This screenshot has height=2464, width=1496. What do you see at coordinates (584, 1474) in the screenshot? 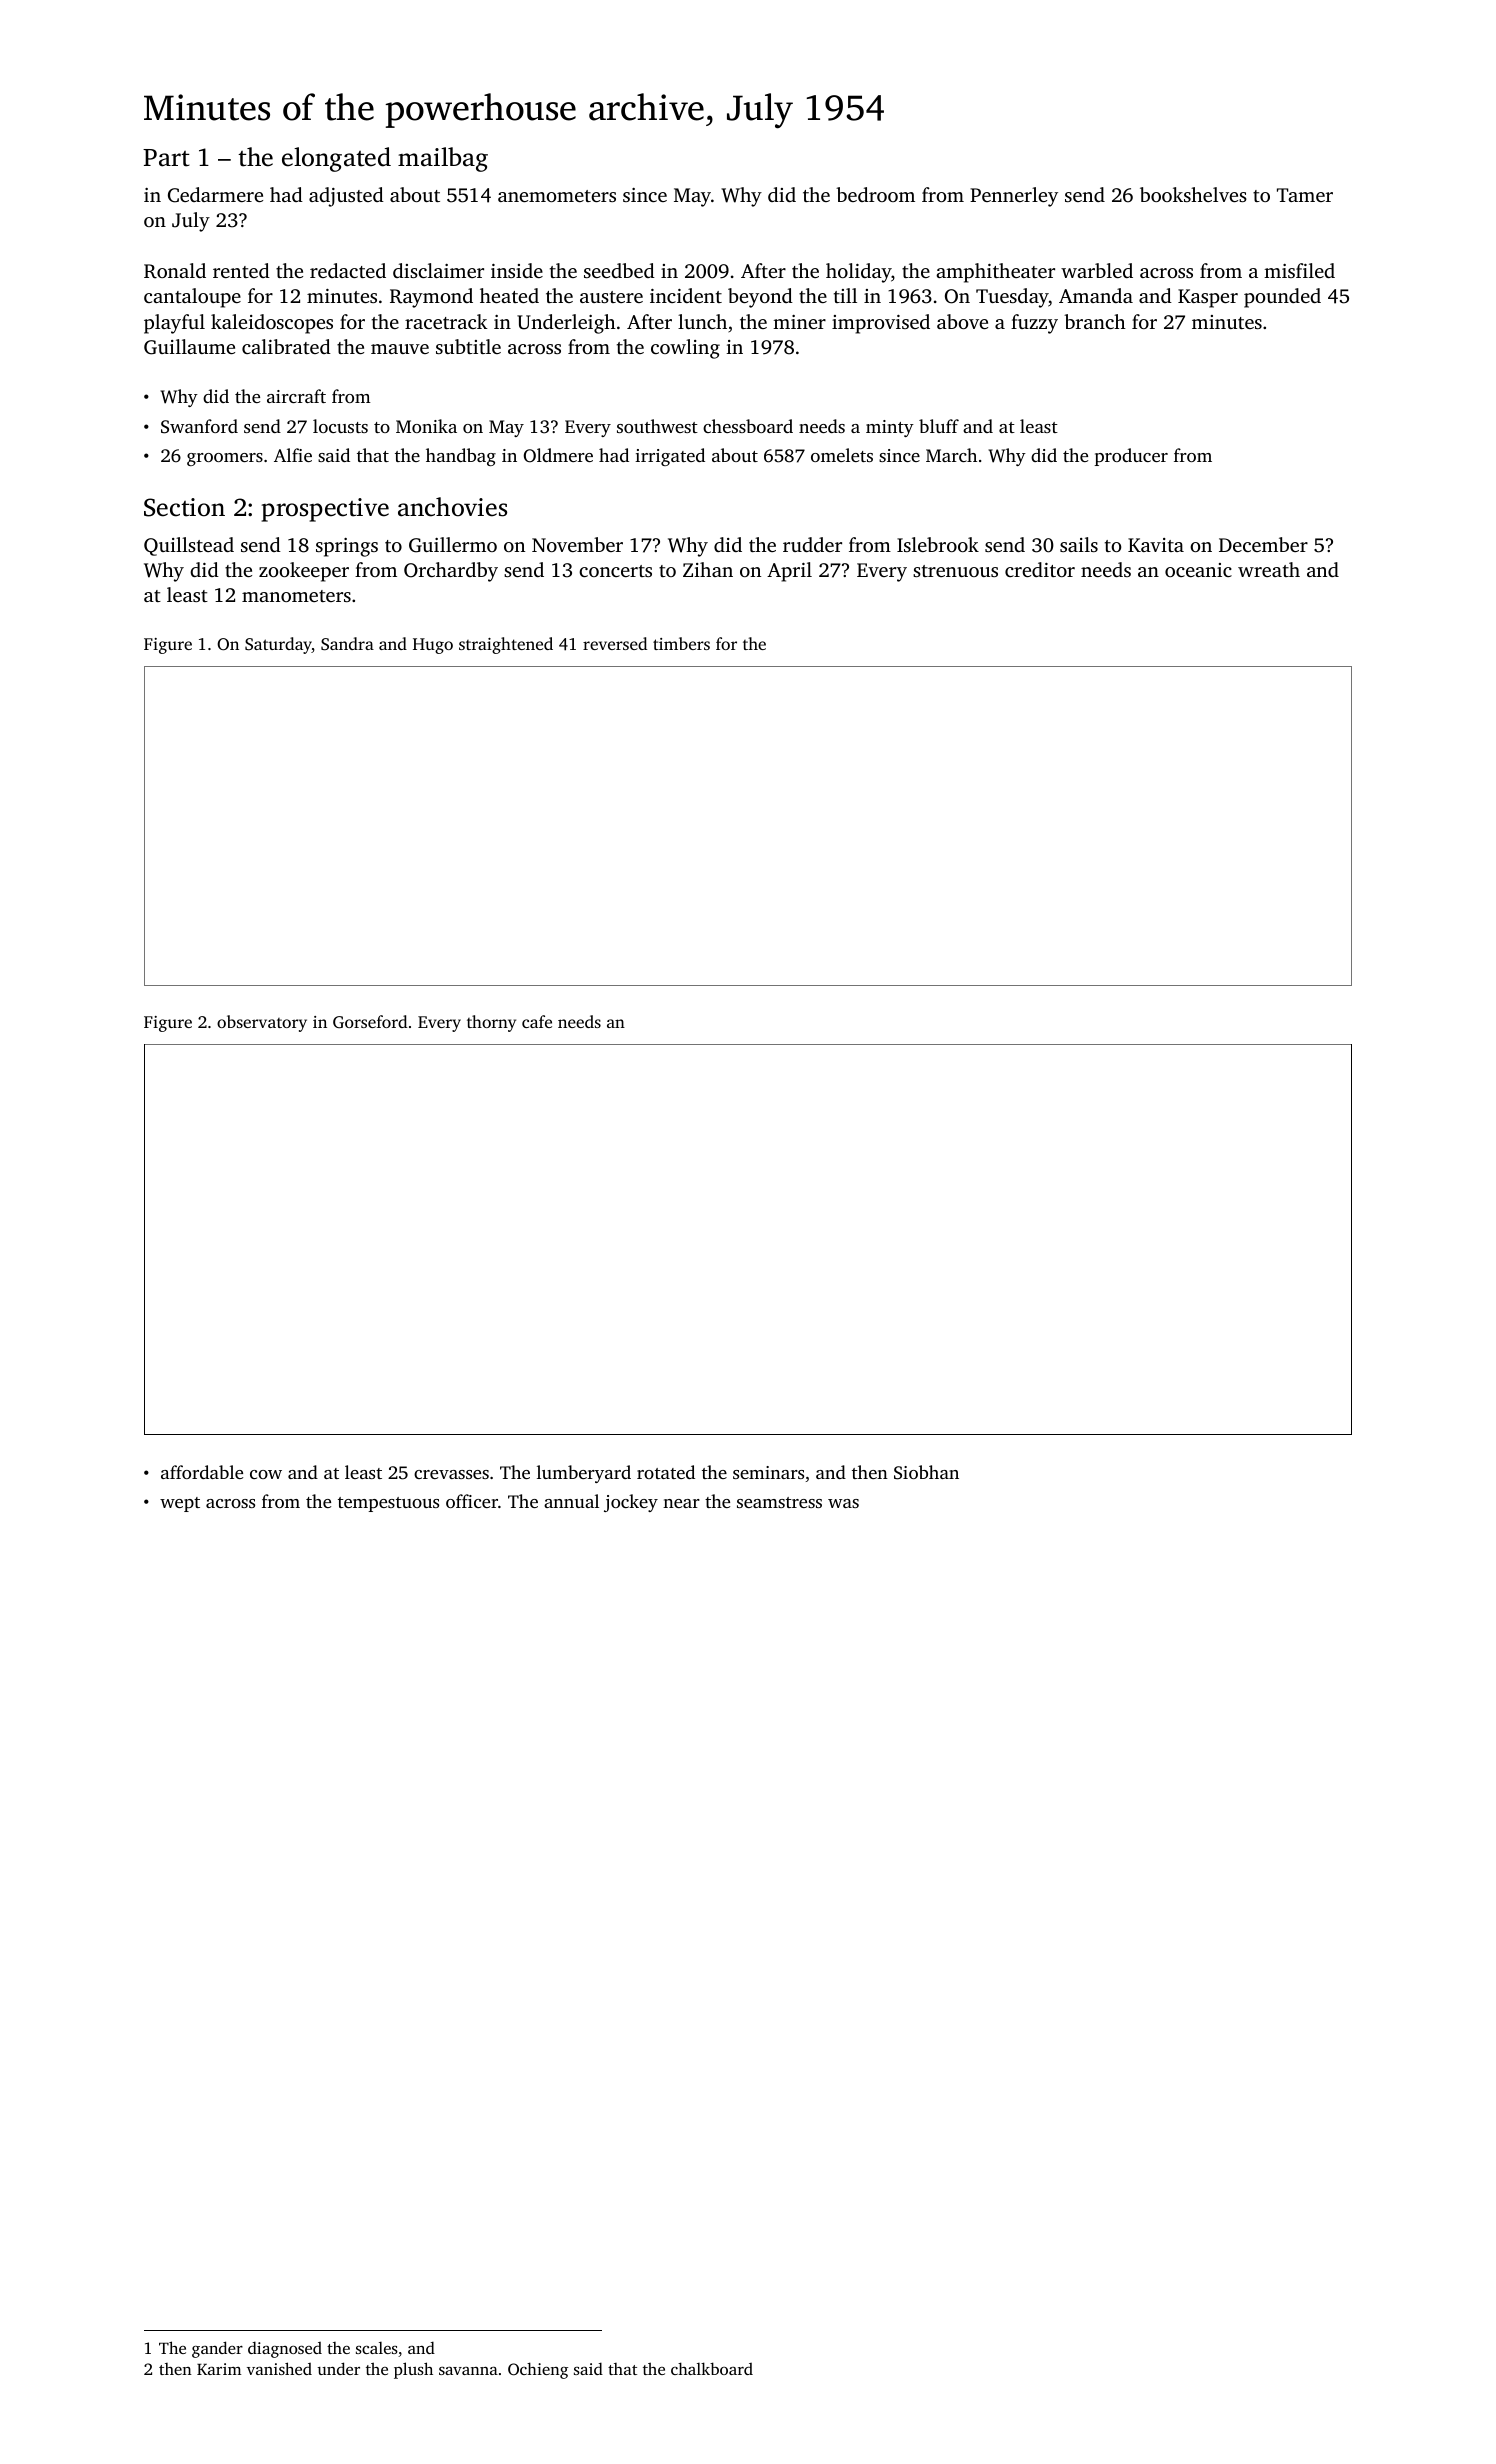
I see `lumberyard` at bounding box center [584, 1474].
